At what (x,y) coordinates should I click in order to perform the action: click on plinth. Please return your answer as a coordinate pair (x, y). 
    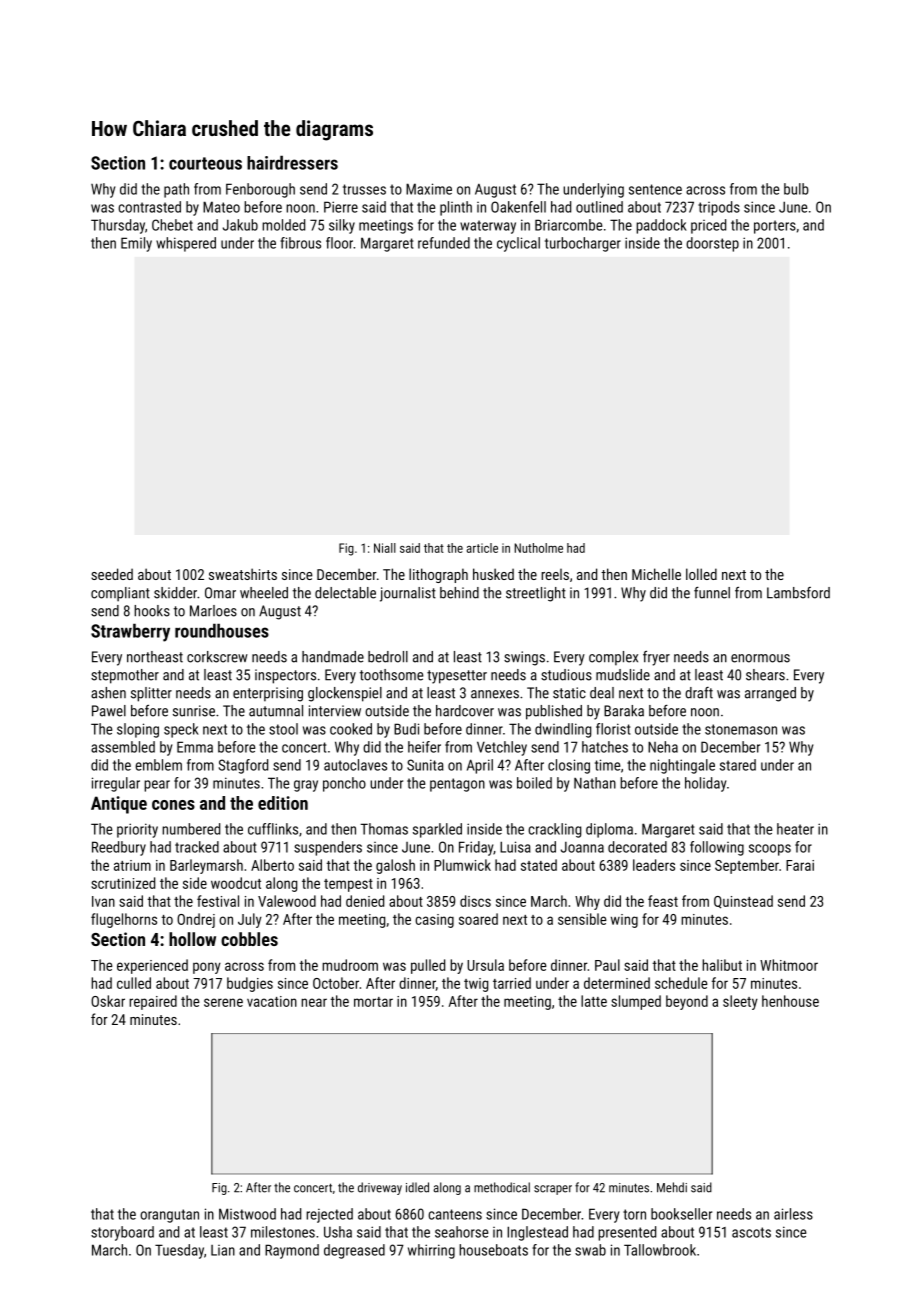
    Looking at the image, I should click on (456, 208).
